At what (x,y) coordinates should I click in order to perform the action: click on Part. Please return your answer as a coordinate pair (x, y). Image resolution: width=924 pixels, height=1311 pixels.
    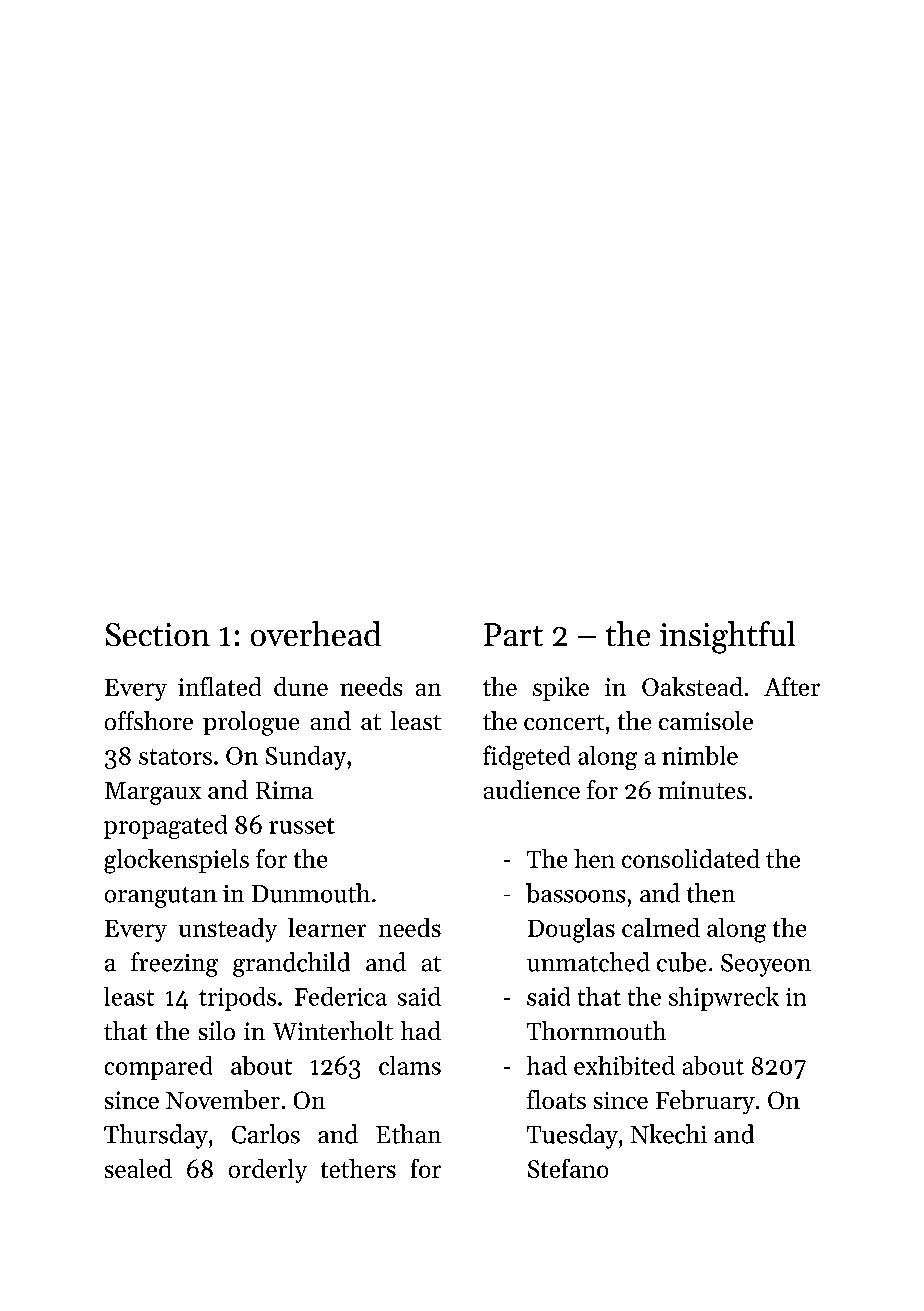
    Looking at the image, I should click on (513, 634).
